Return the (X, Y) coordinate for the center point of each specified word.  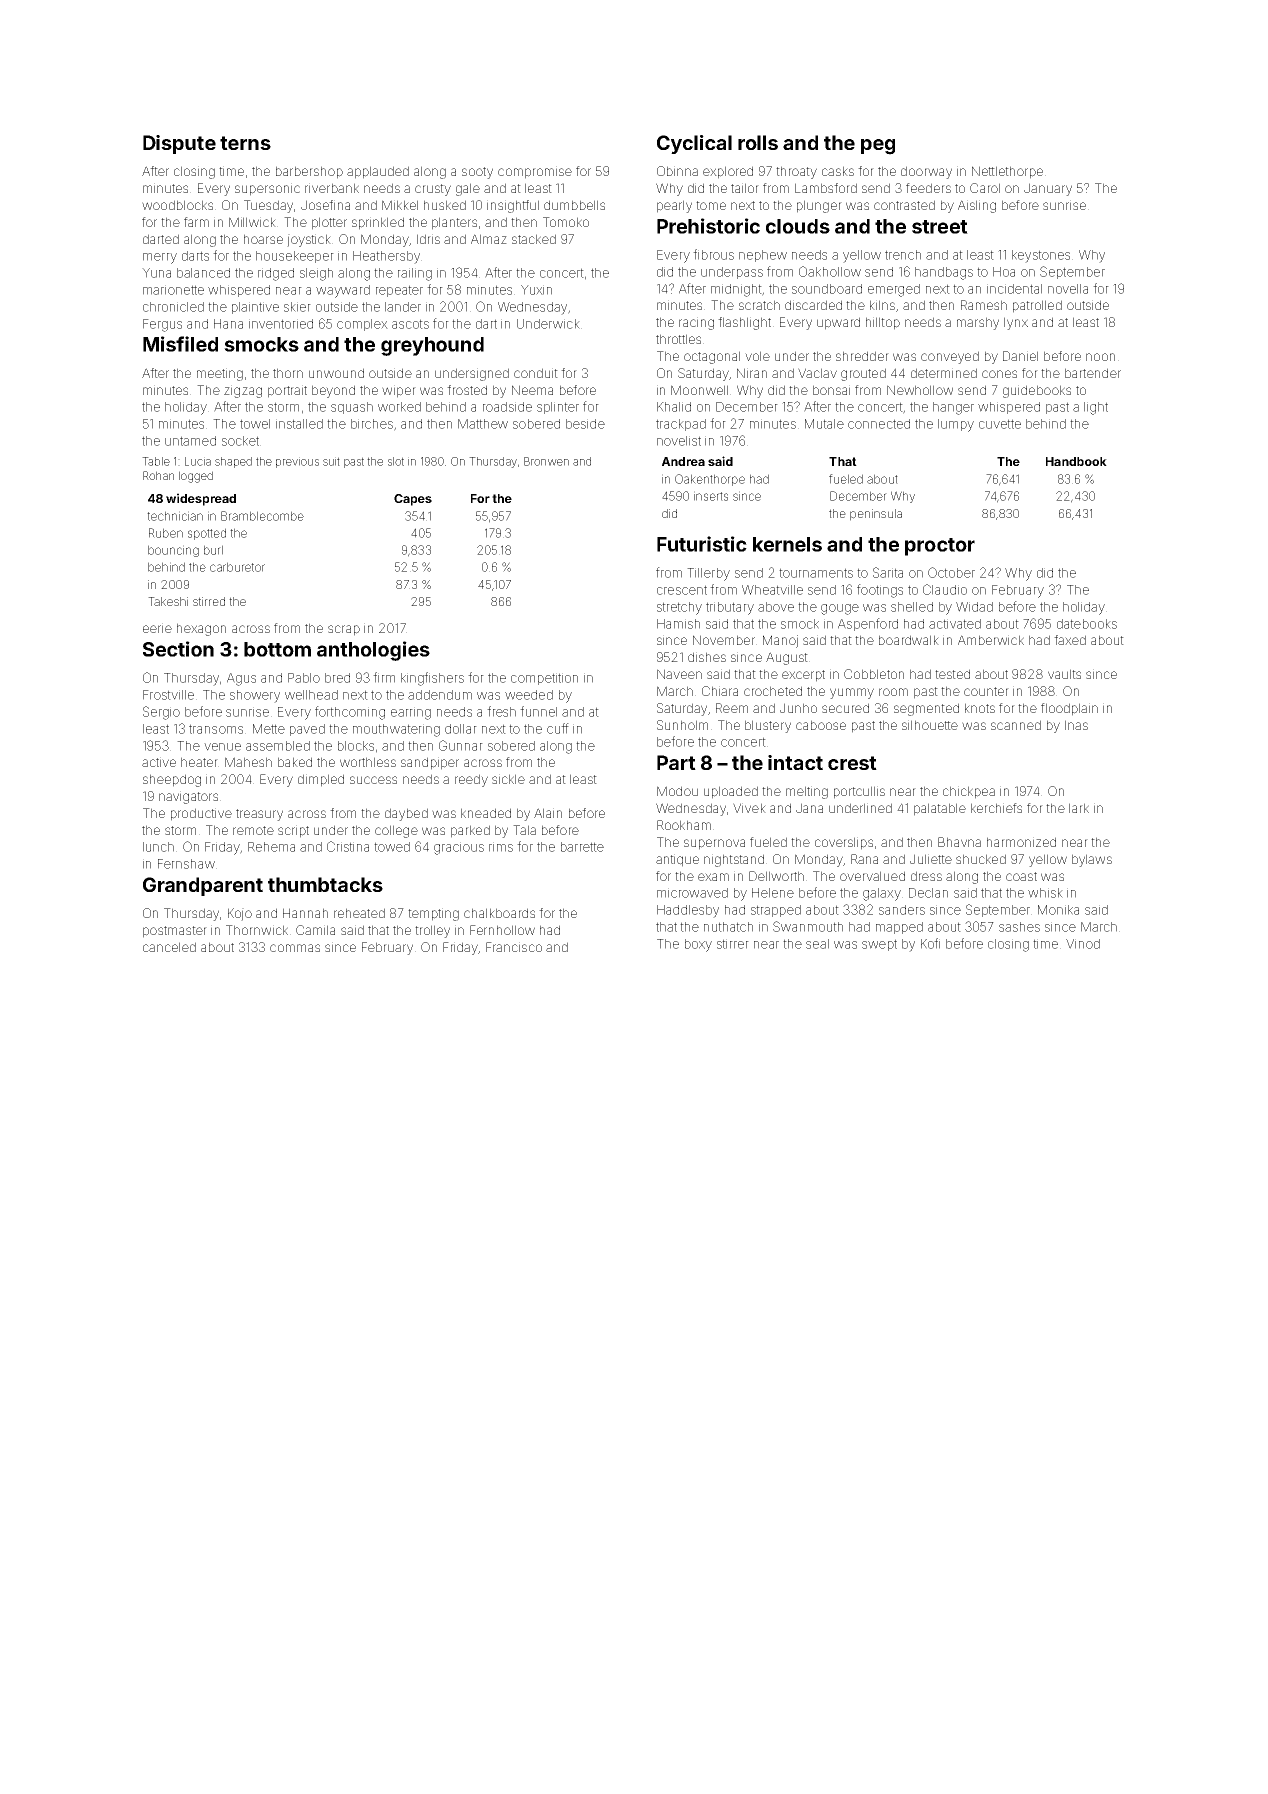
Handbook (1076, 461)
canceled (169, 947)
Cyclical (694, 144)
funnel (538, 711)
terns (245, 143)
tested (952, 674)
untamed (190, 441)
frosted (467, 390)
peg (878, 147)
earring (411, 713)
